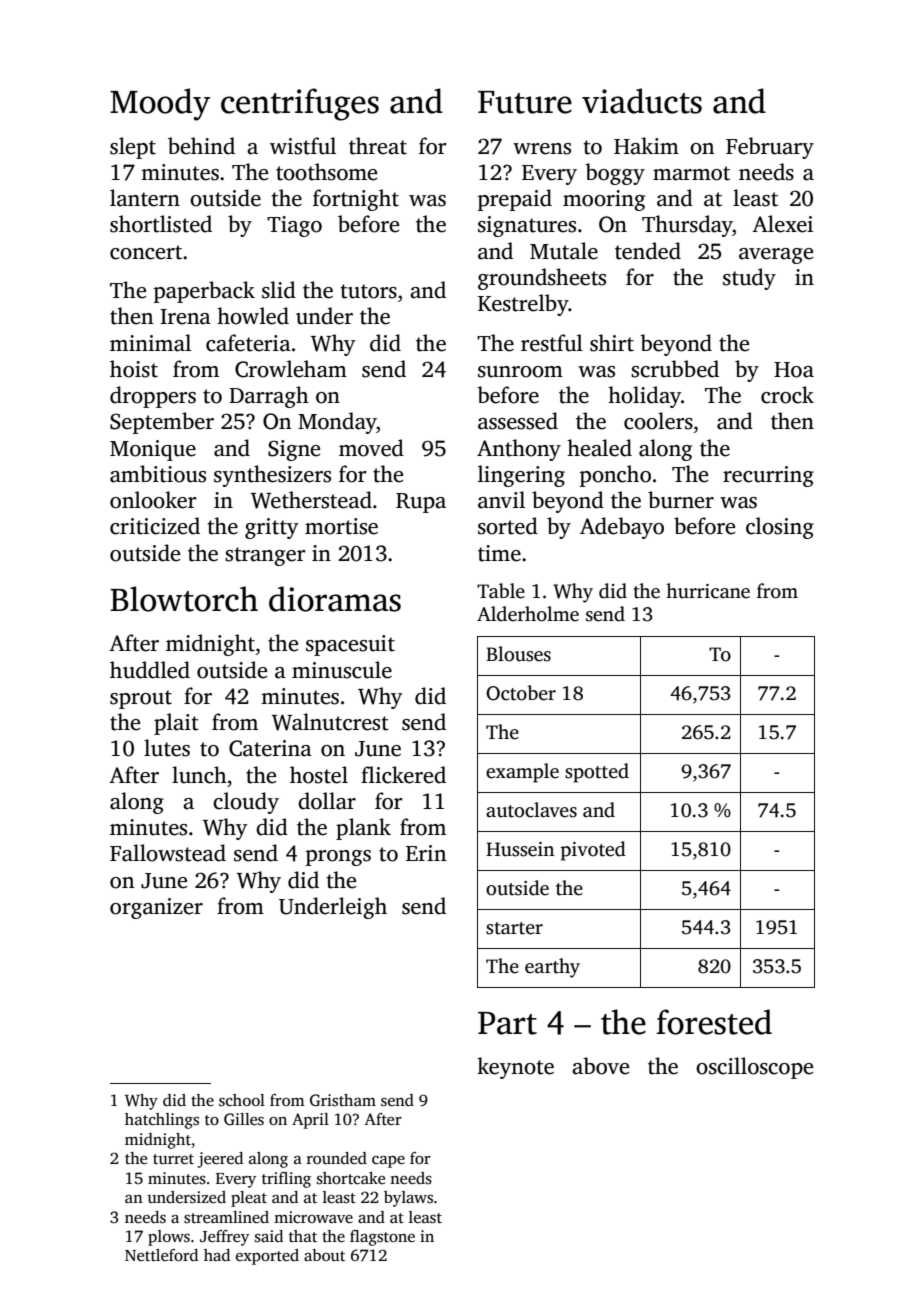  Describe the element at coordinates (363, 829) in the screenshot. I see `plank` at that location.
